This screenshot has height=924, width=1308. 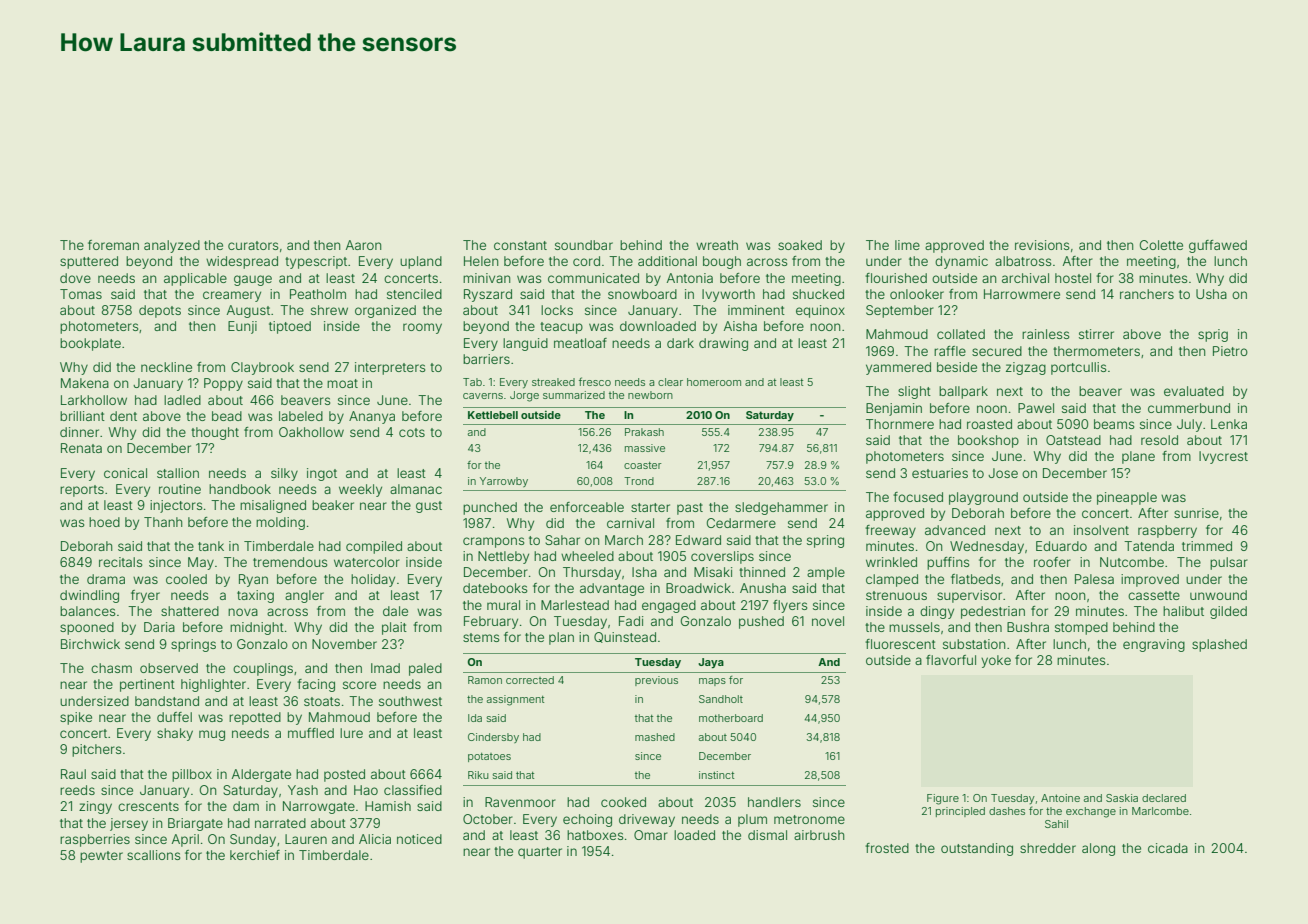 I want to click on reeds, so click(x=77, y=790).
